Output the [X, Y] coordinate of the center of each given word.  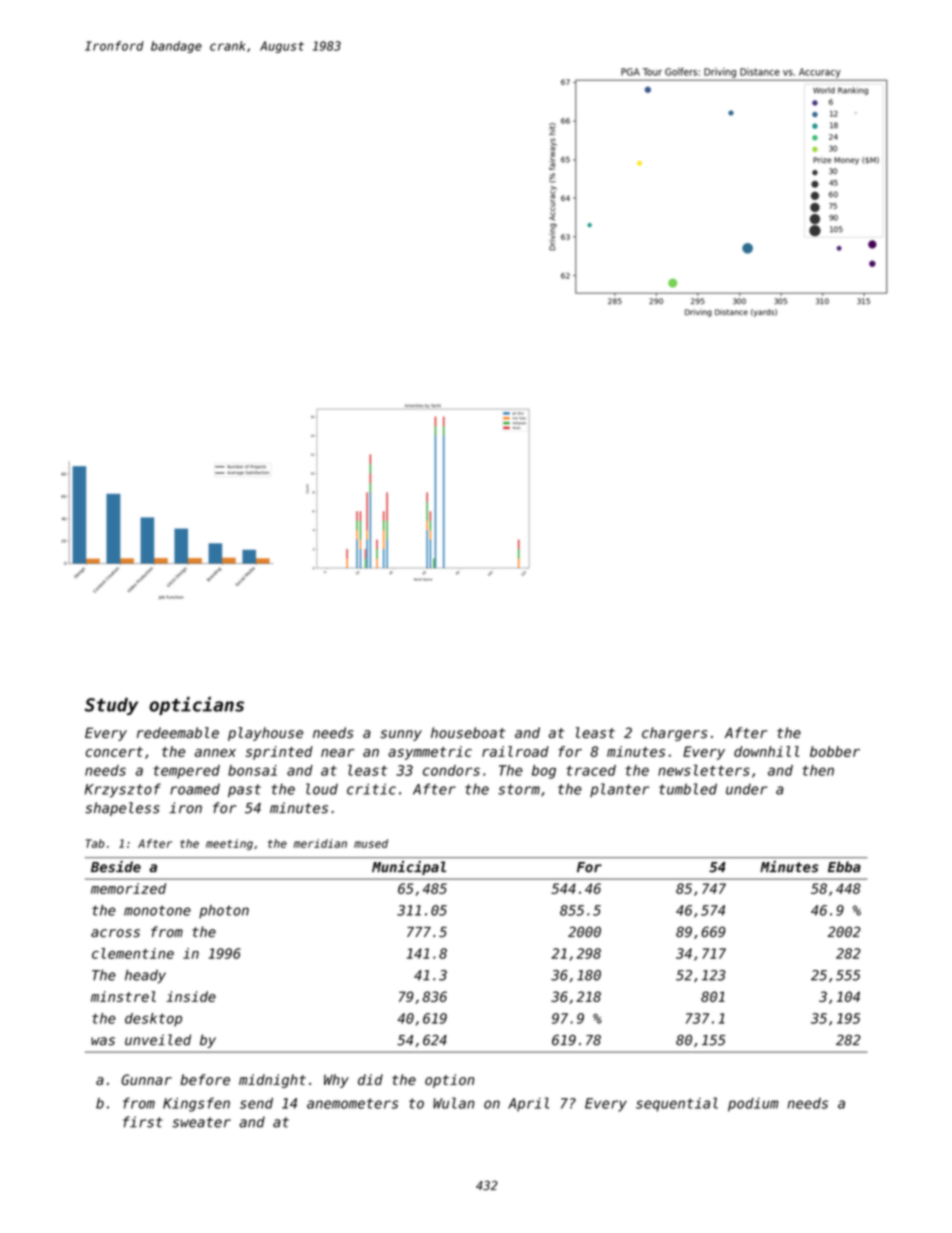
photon [224, 911]
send [256, 1103]
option [449, 1081]
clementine [133, 953]
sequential [677, 1104]
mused [371, 843]
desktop [153, 1020]
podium [753, 1105]
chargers [674, 734]
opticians [196, 706]
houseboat [468, 732]
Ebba [844, 867]
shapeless [122, 809]
